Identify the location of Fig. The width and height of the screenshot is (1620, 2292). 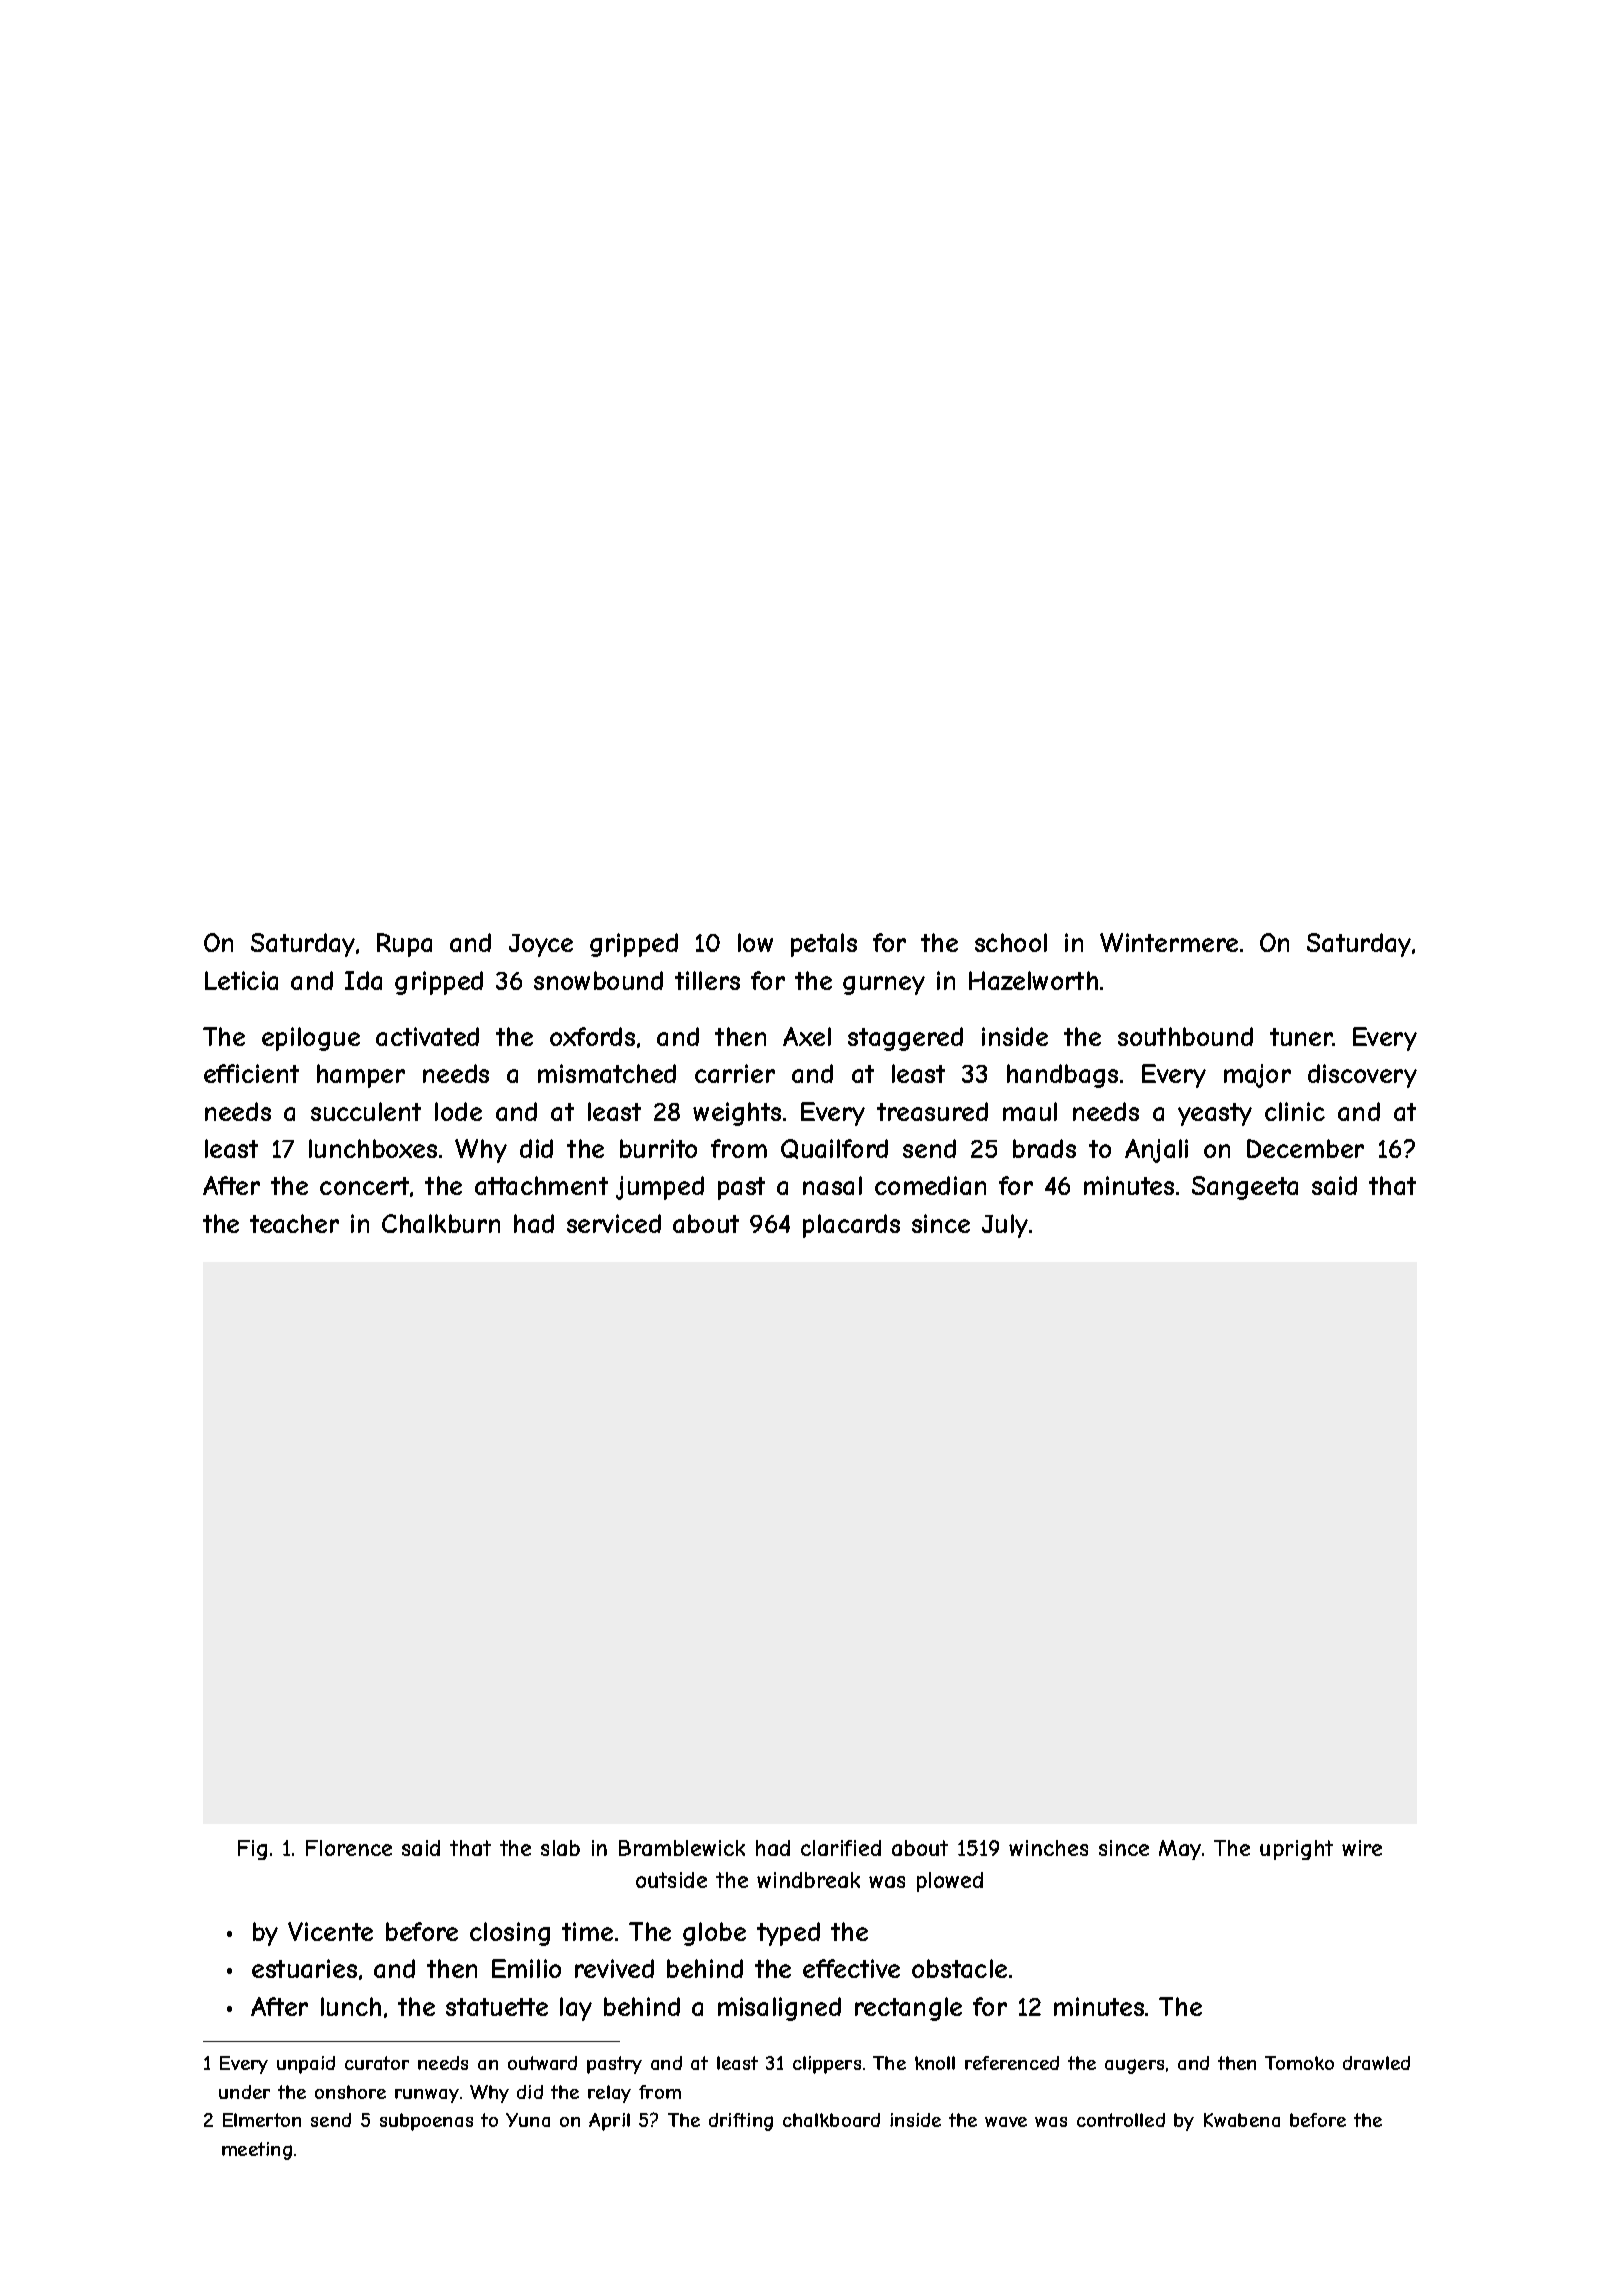
(252, 1850).
